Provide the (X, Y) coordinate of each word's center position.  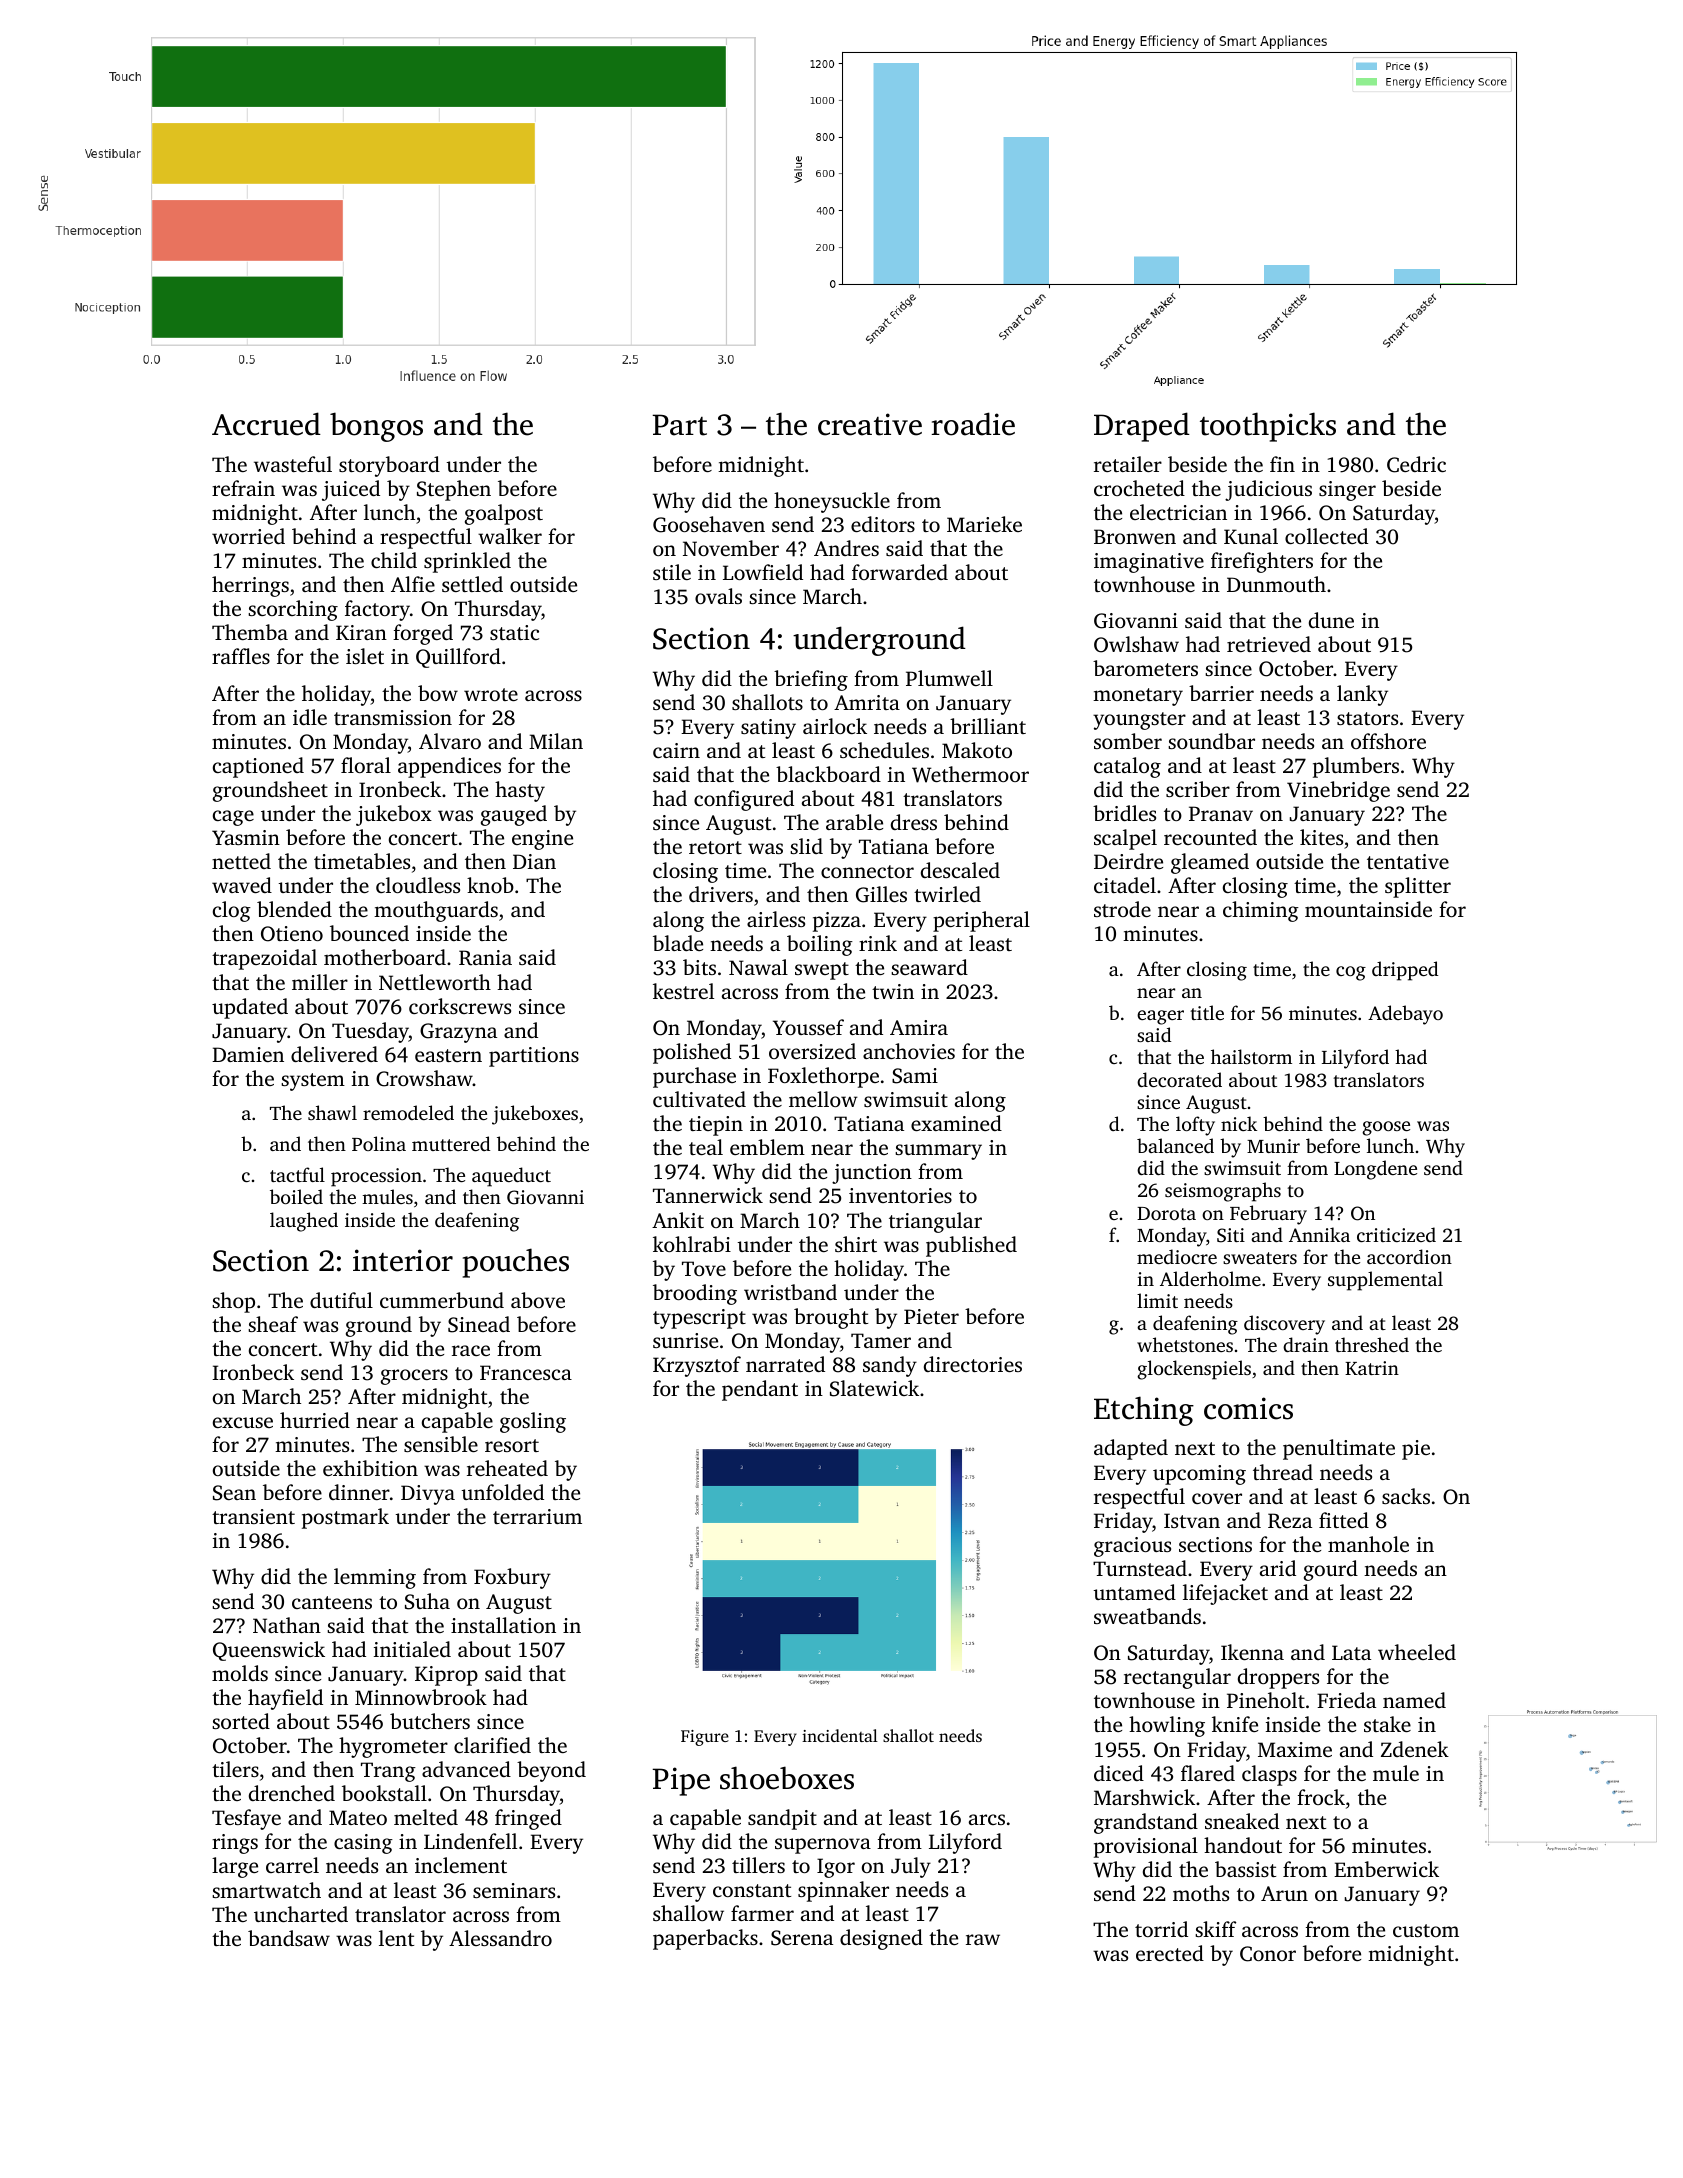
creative (870, 424)
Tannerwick (708, 1195)
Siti (1231, 1235)
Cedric (1416, 464)
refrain (243, 488)
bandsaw (289, 1938)
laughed (304, 1222)
